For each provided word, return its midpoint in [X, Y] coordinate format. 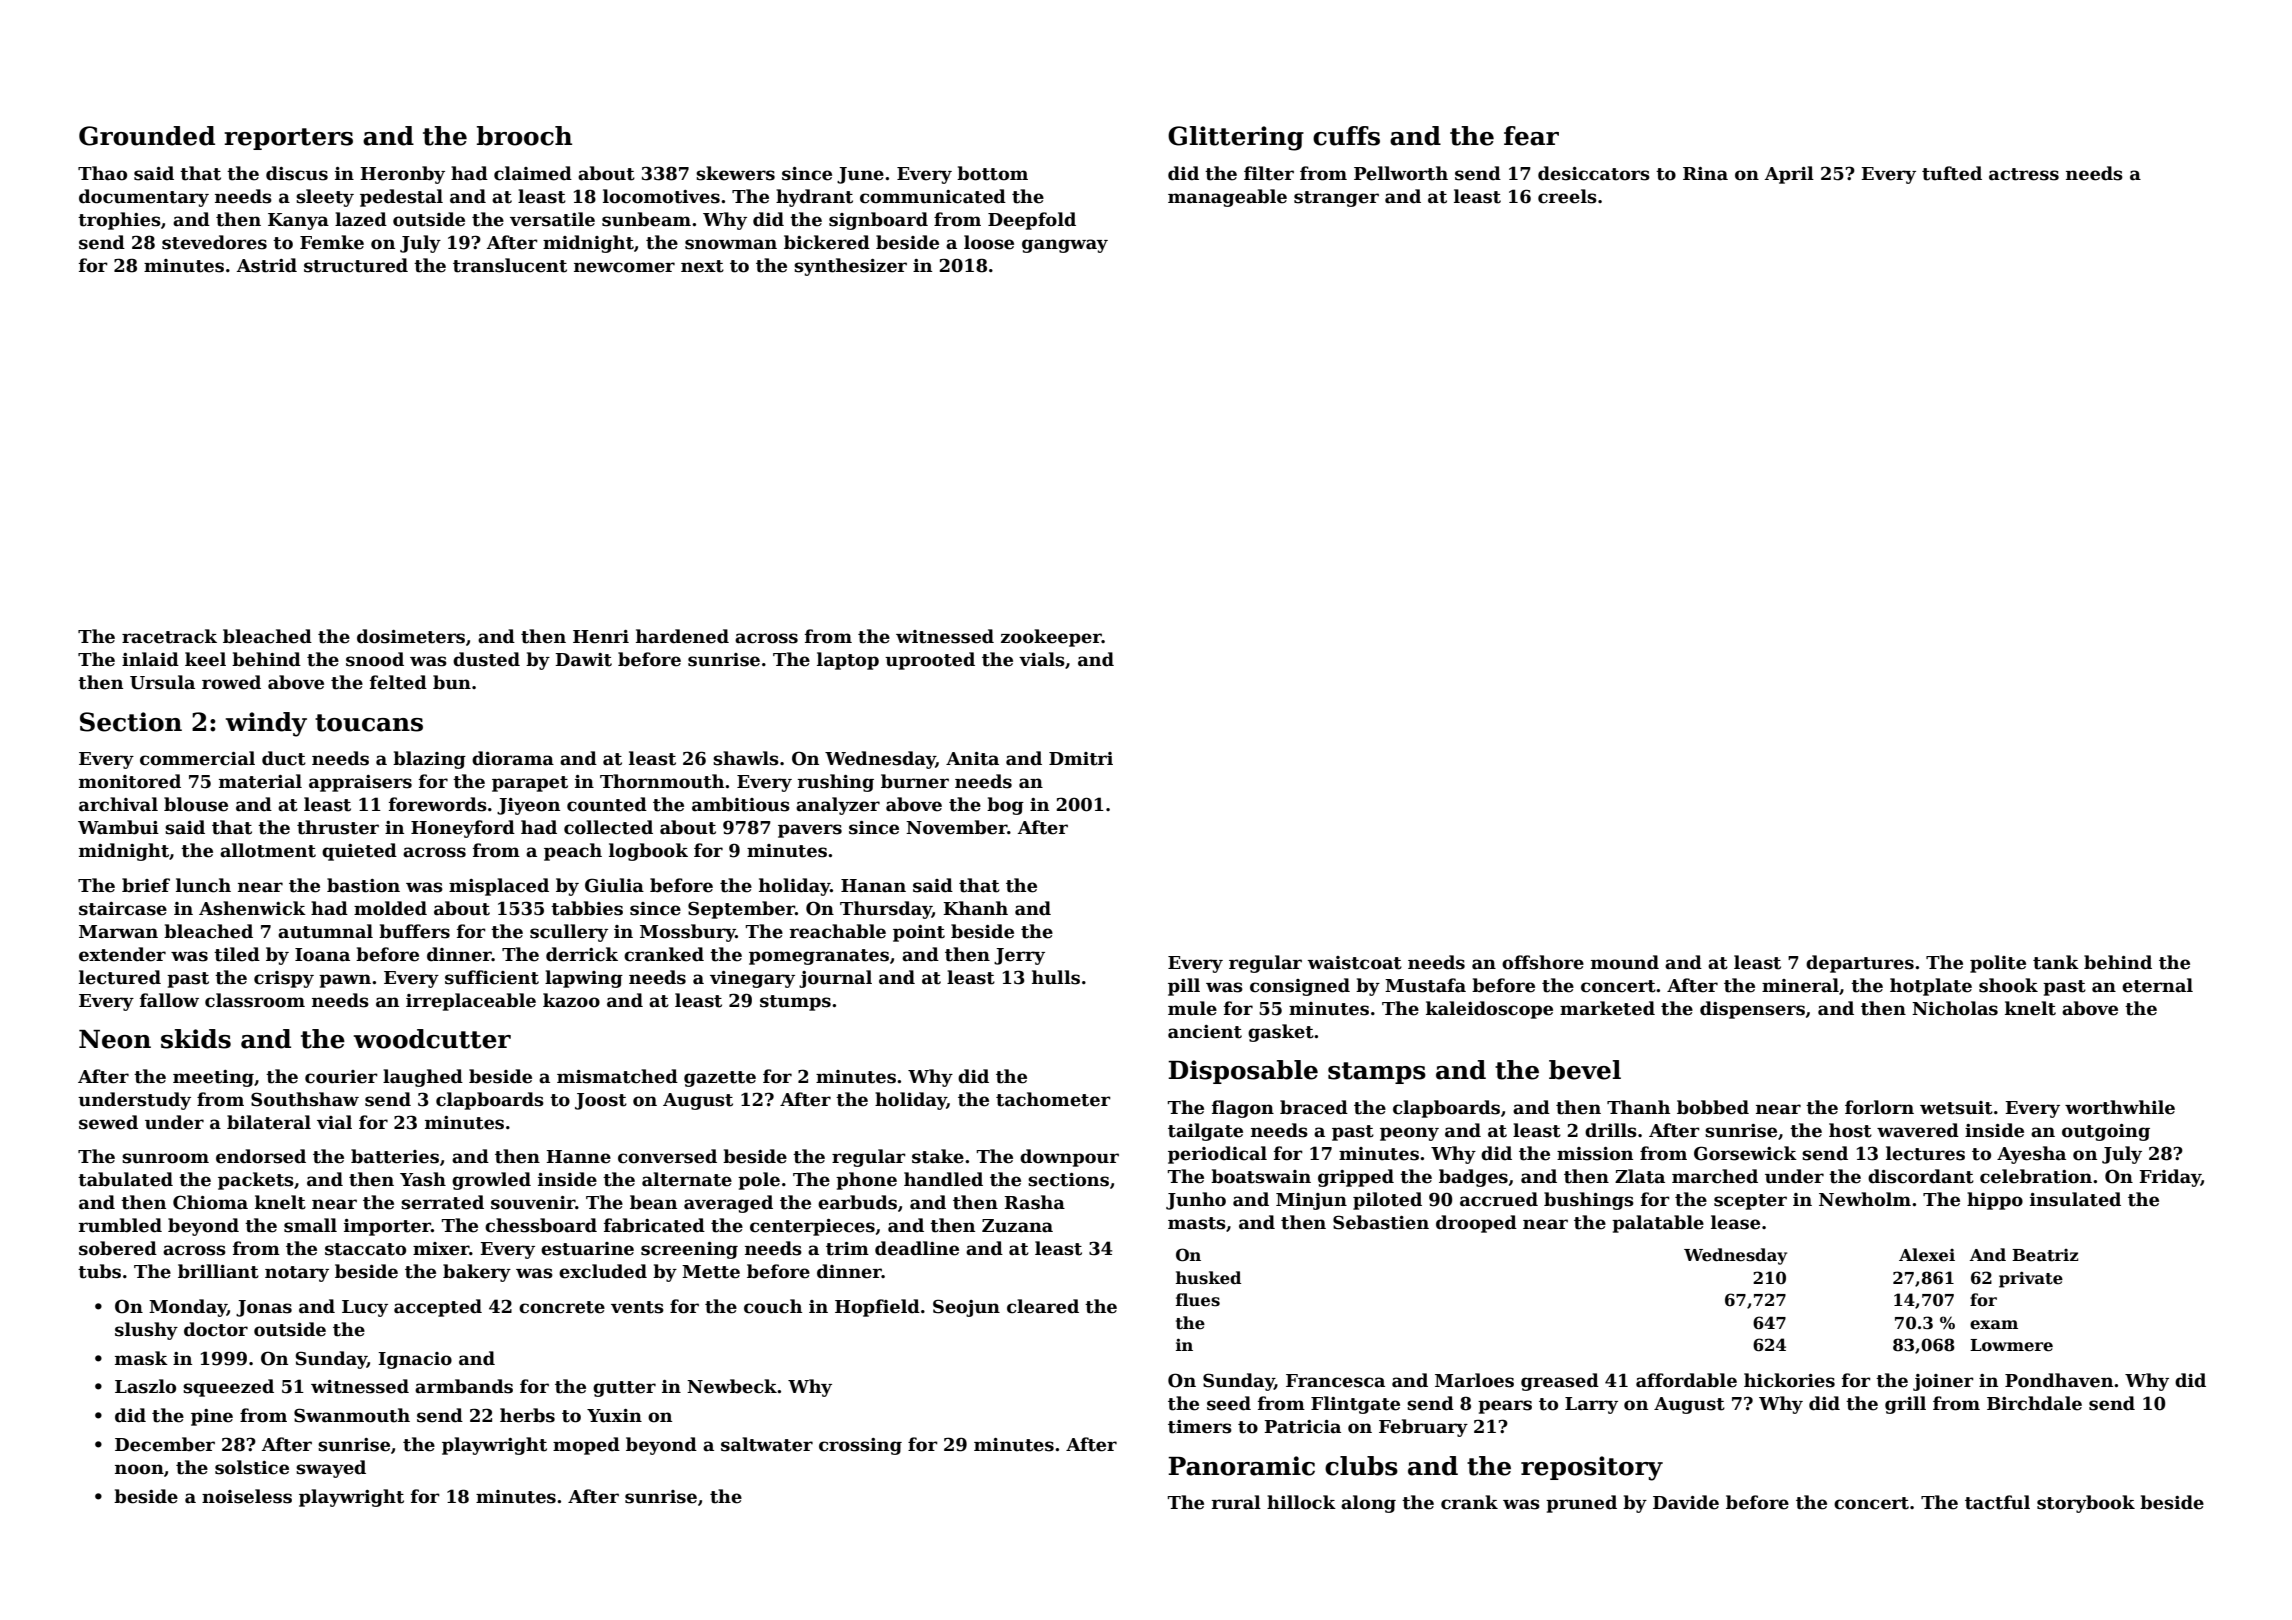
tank [2056, 962]
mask [141, 1358]
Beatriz [2045, 1255]
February [1423, 1428]
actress [2024, 174]
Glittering [1236, 138]
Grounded [147, 136]
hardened [682, 636]
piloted [1387, 1201]
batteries [395, 1156]
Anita [972, 759]
